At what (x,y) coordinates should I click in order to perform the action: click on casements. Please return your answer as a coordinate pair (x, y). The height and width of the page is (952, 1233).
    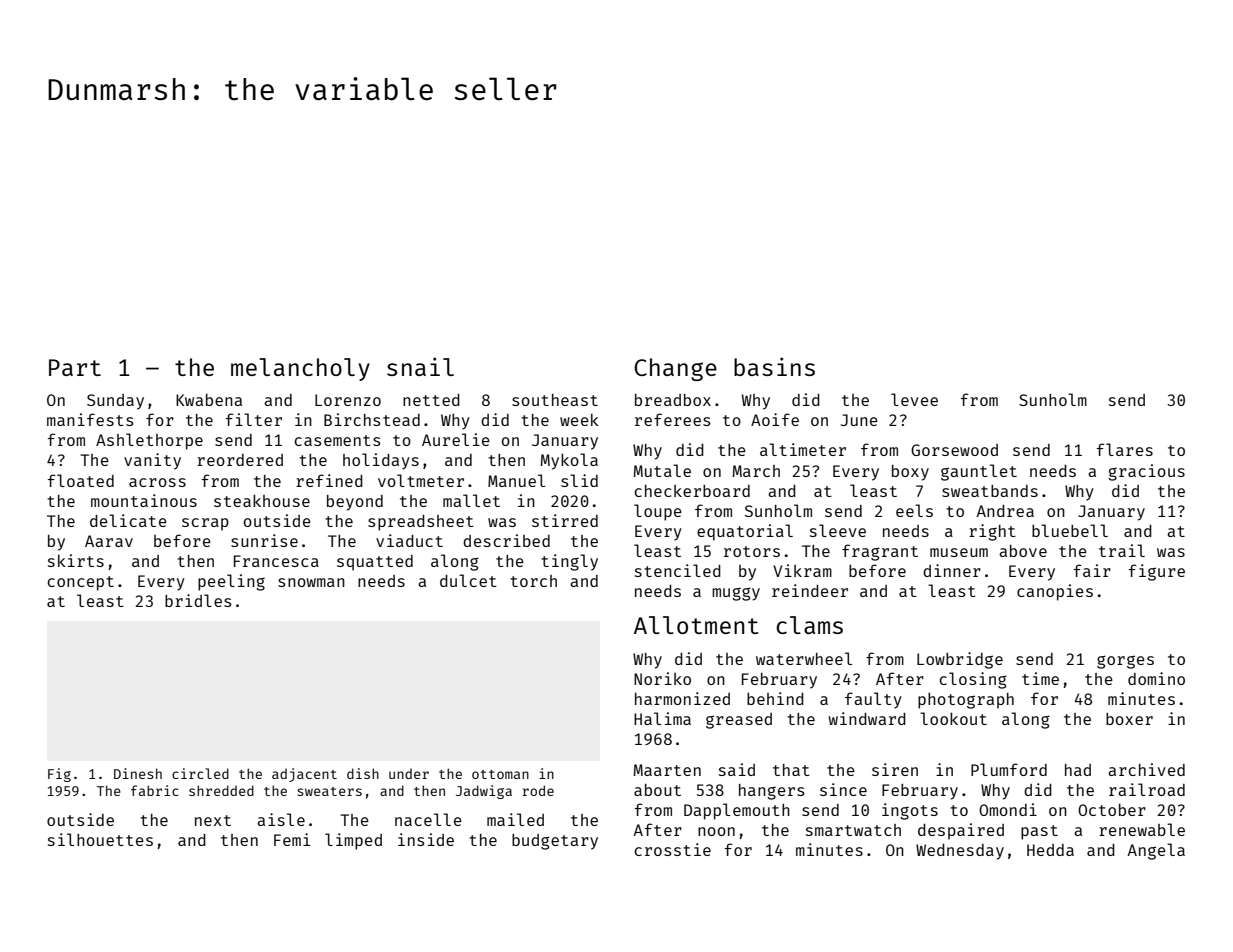
    Looking at the image, I should click on (337, 440).
